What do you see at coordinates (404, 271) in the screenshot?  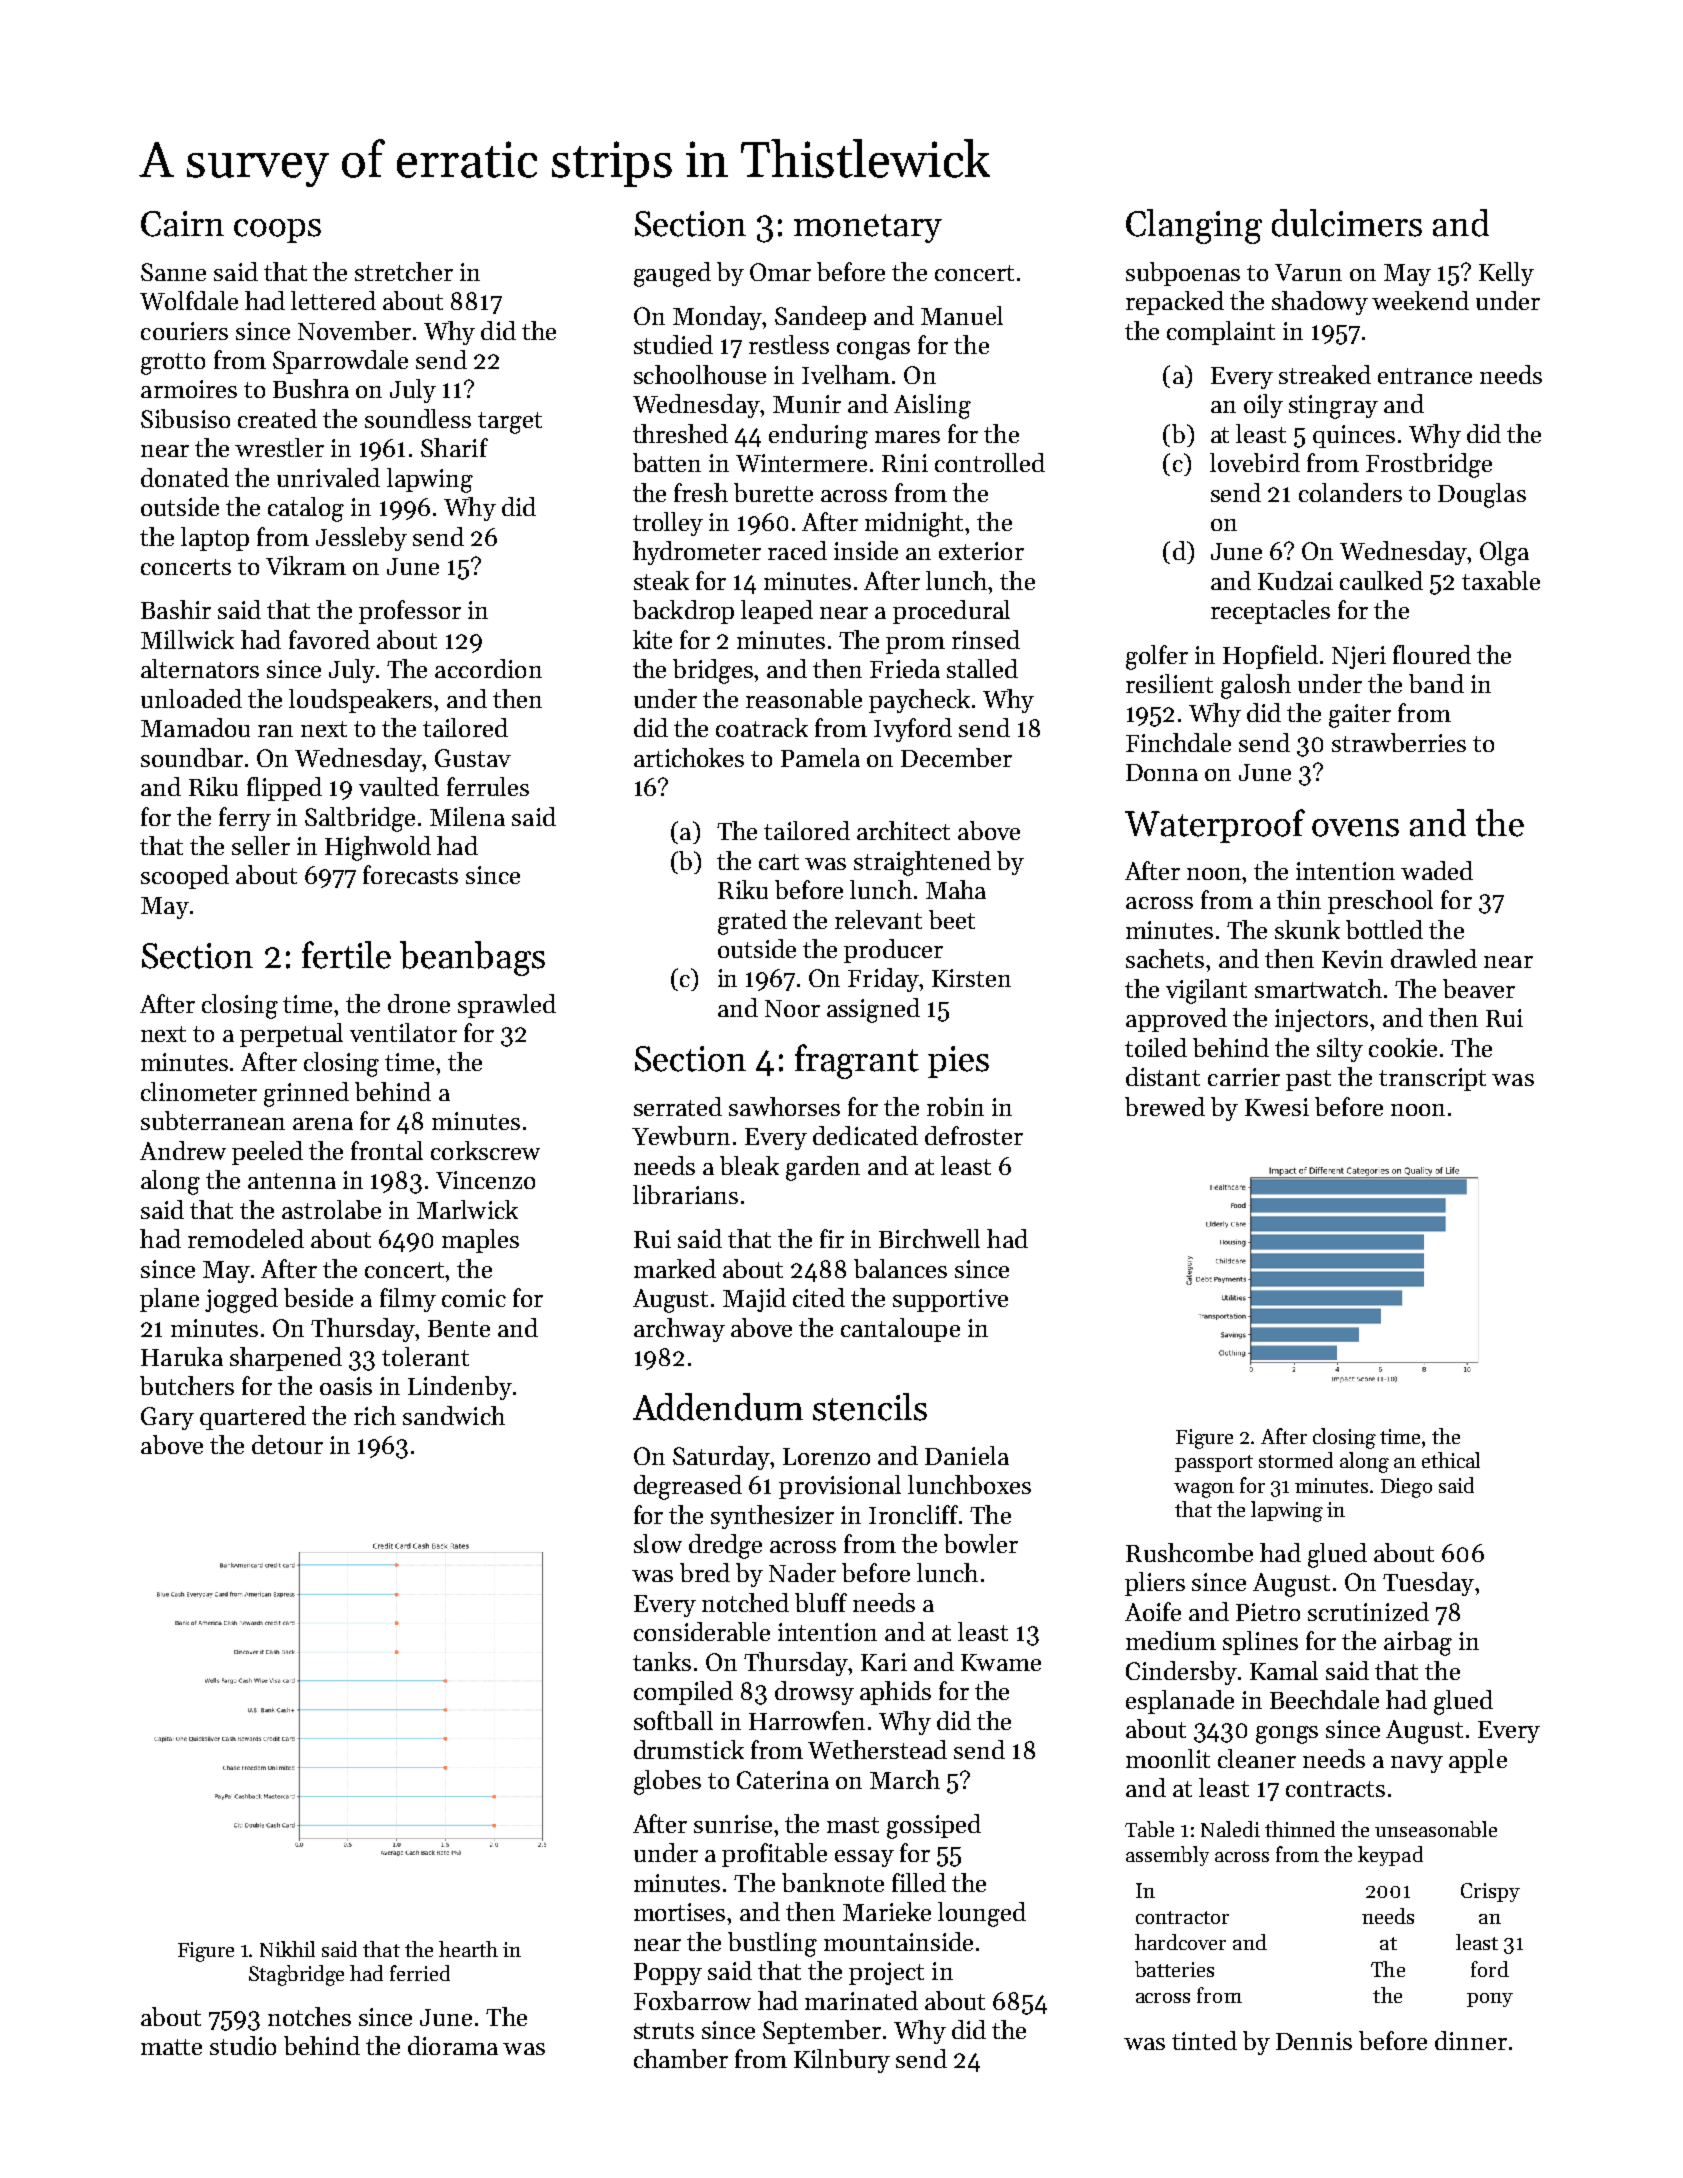 I see `stretcher` at bounding box center [404, 271].
